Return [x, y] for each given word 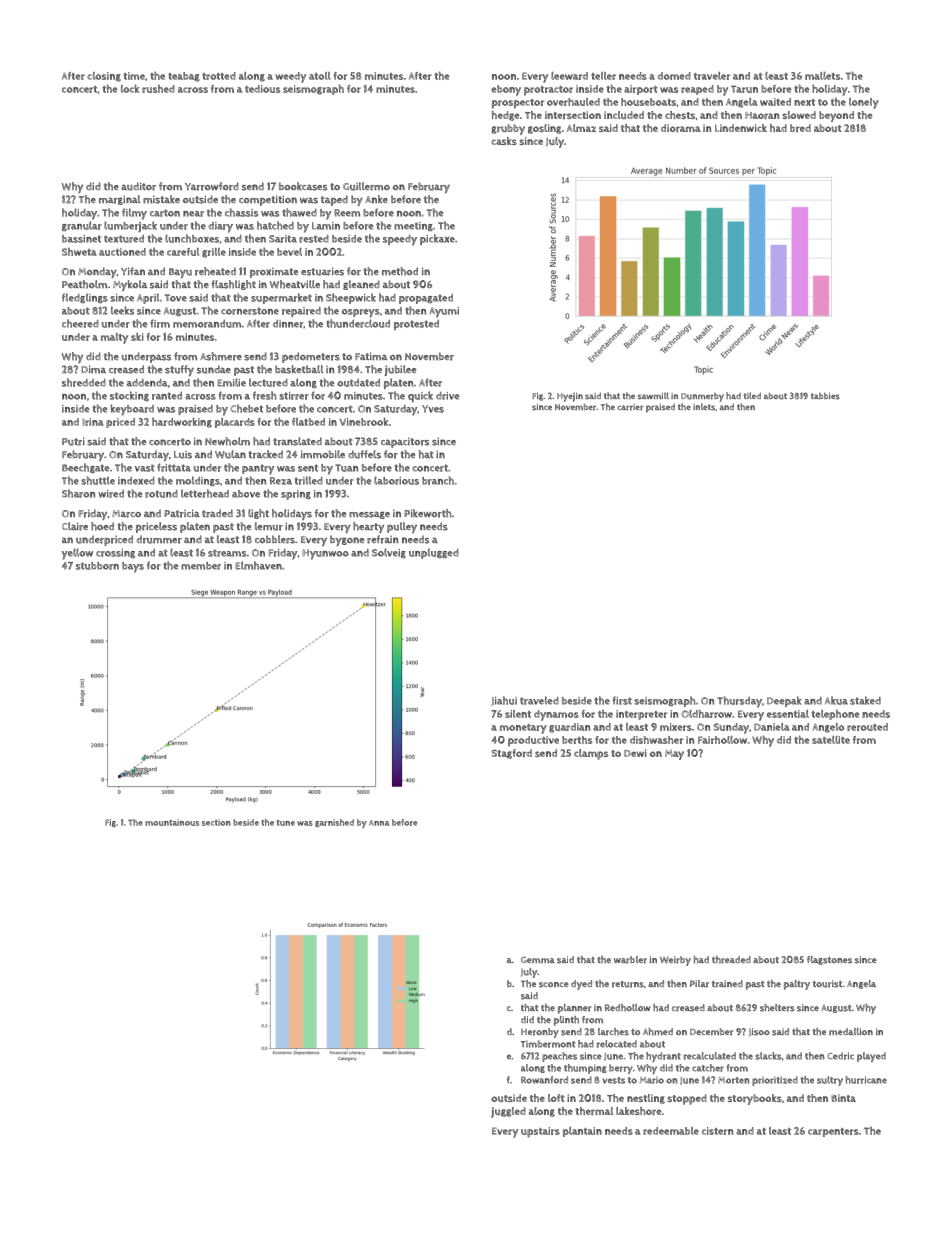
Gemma [538, 960]
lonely [864, 103]
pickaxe [437, 239]
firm [160, 323]
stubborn [97, 566]
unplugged [434, 553]
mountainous [172, 822]
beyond [836, 116]
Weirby [675, 961]
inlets [704, 407]
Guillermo [366, 186]
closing [104, 77]
